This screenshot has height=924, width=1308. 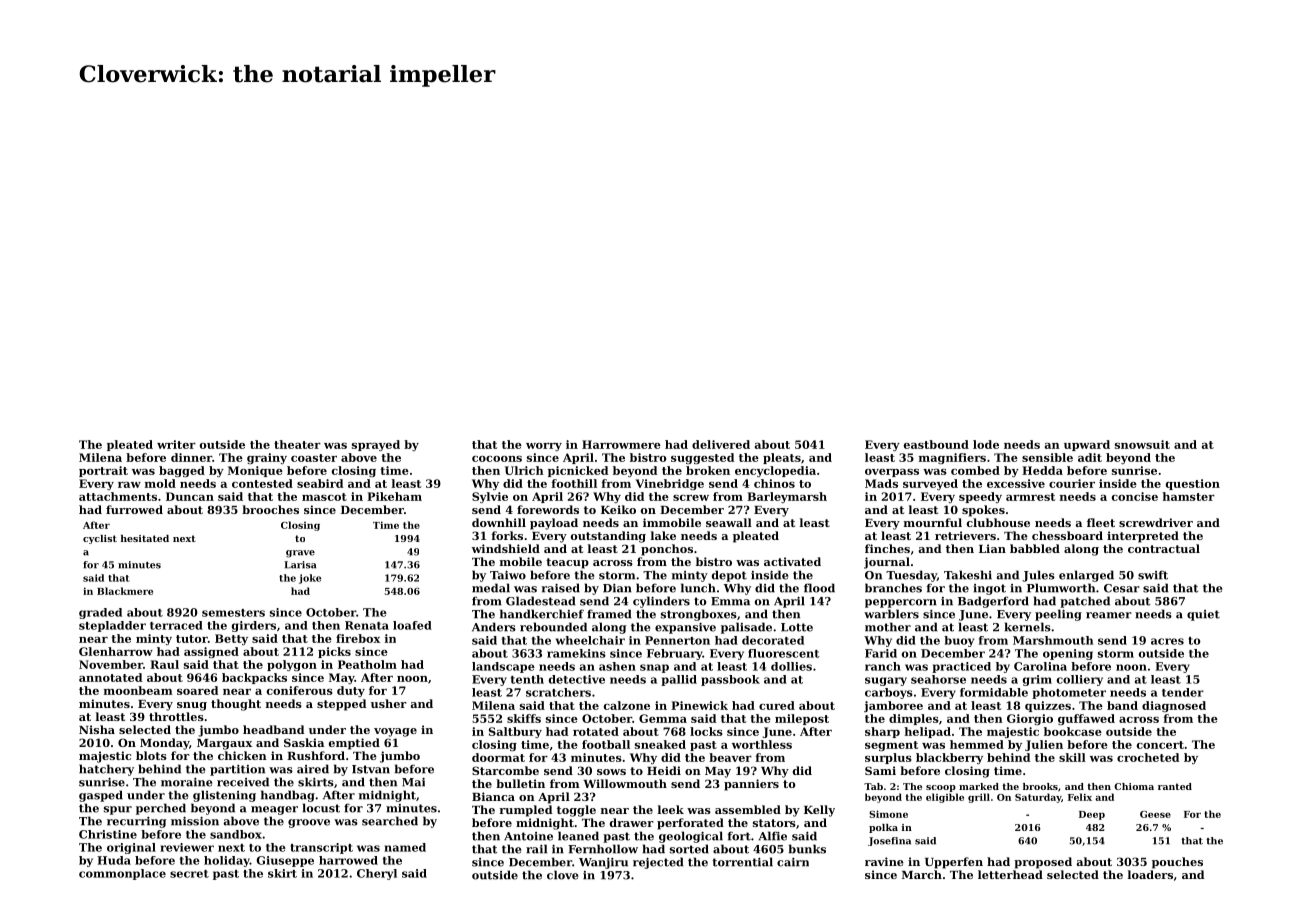 What do you see at coordinates (313, 769) in the screenshot?
I see `aired` at bounding box center [313, 769].
